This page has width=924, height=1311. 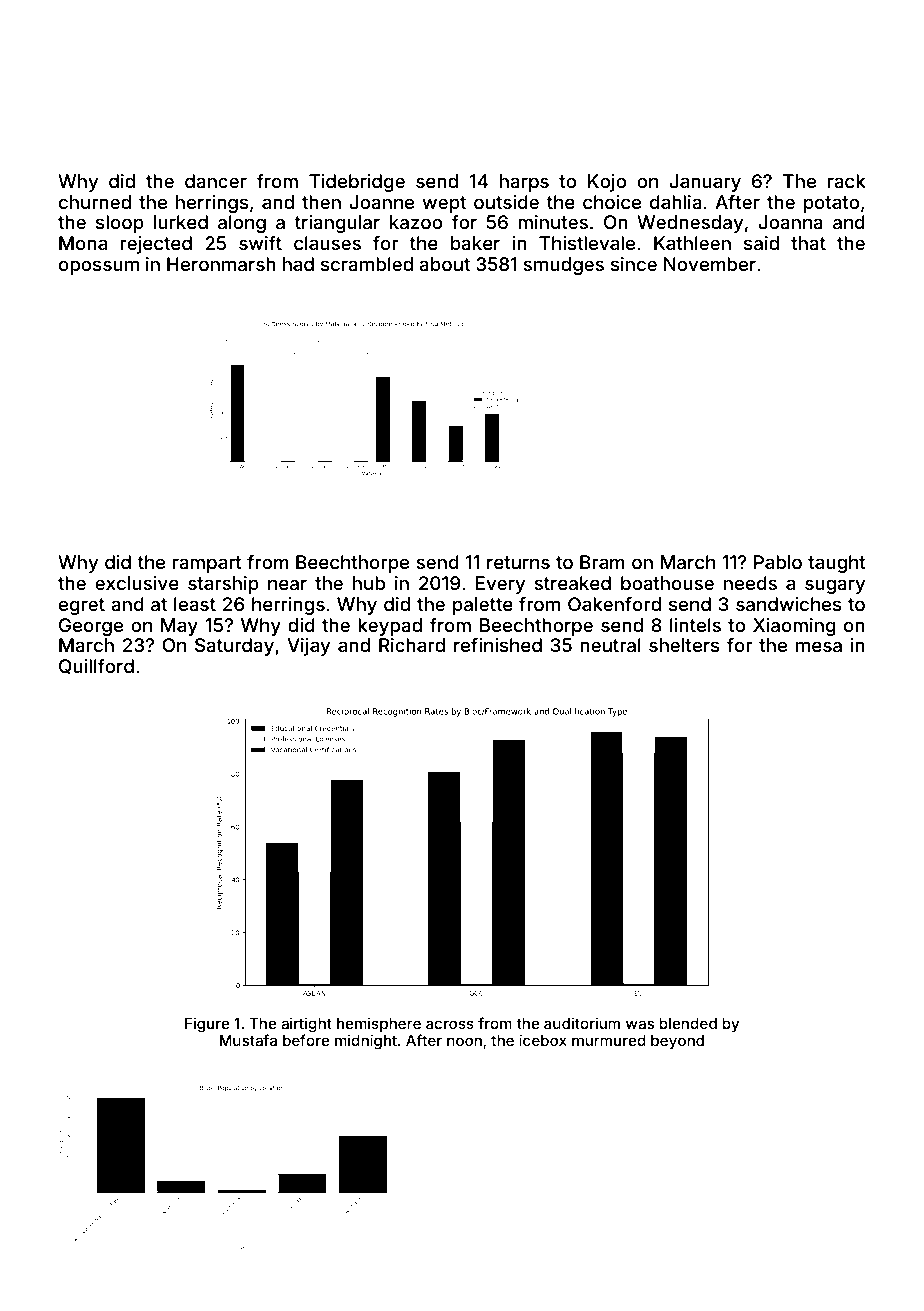 What do you see at coordinates (563, 266) in the page?
I see `smudges` at bounding box center [563, 266].
